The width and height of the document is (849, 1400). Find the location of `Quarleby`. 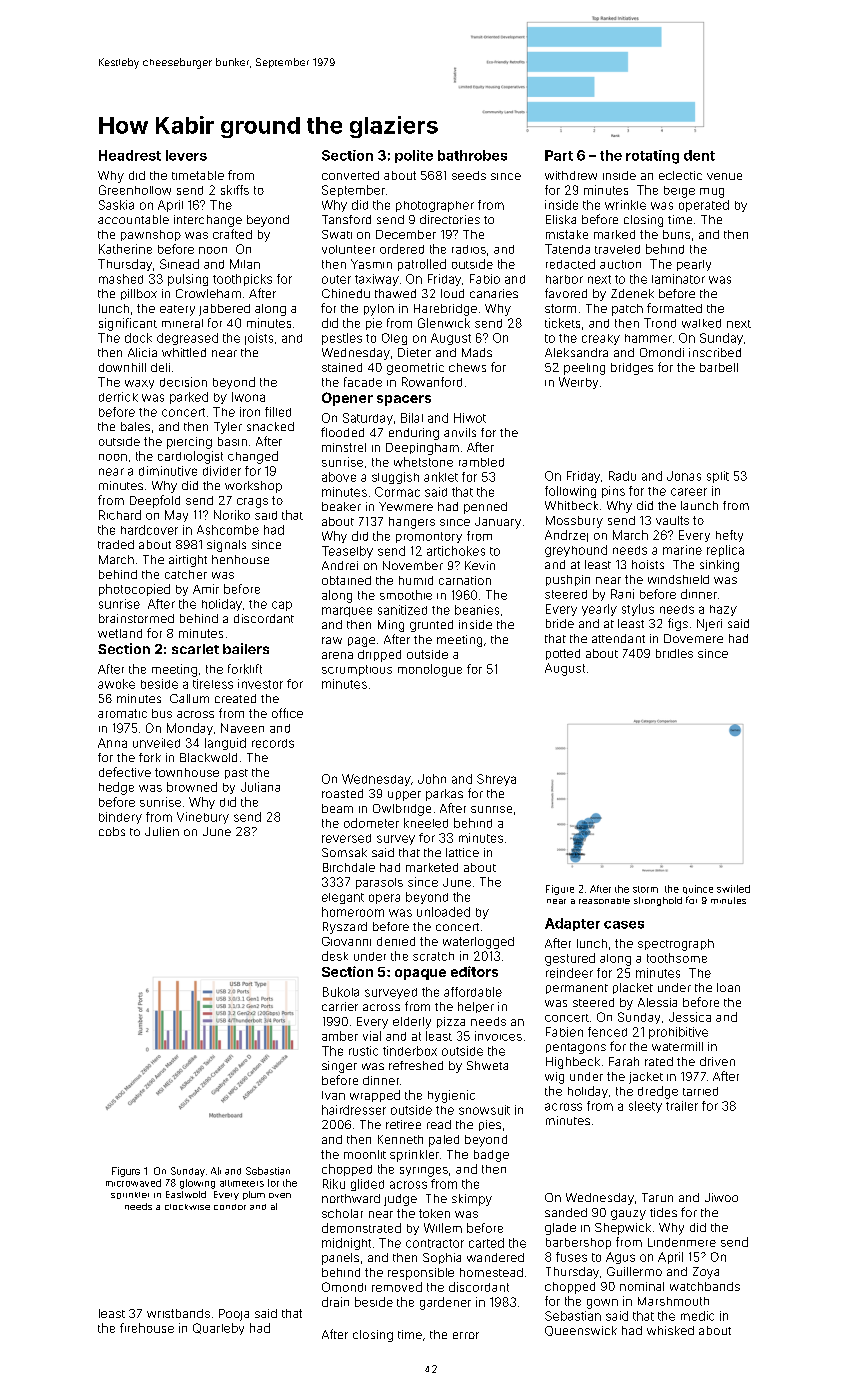

Quarleby is located at coordinates (218, 1329).
